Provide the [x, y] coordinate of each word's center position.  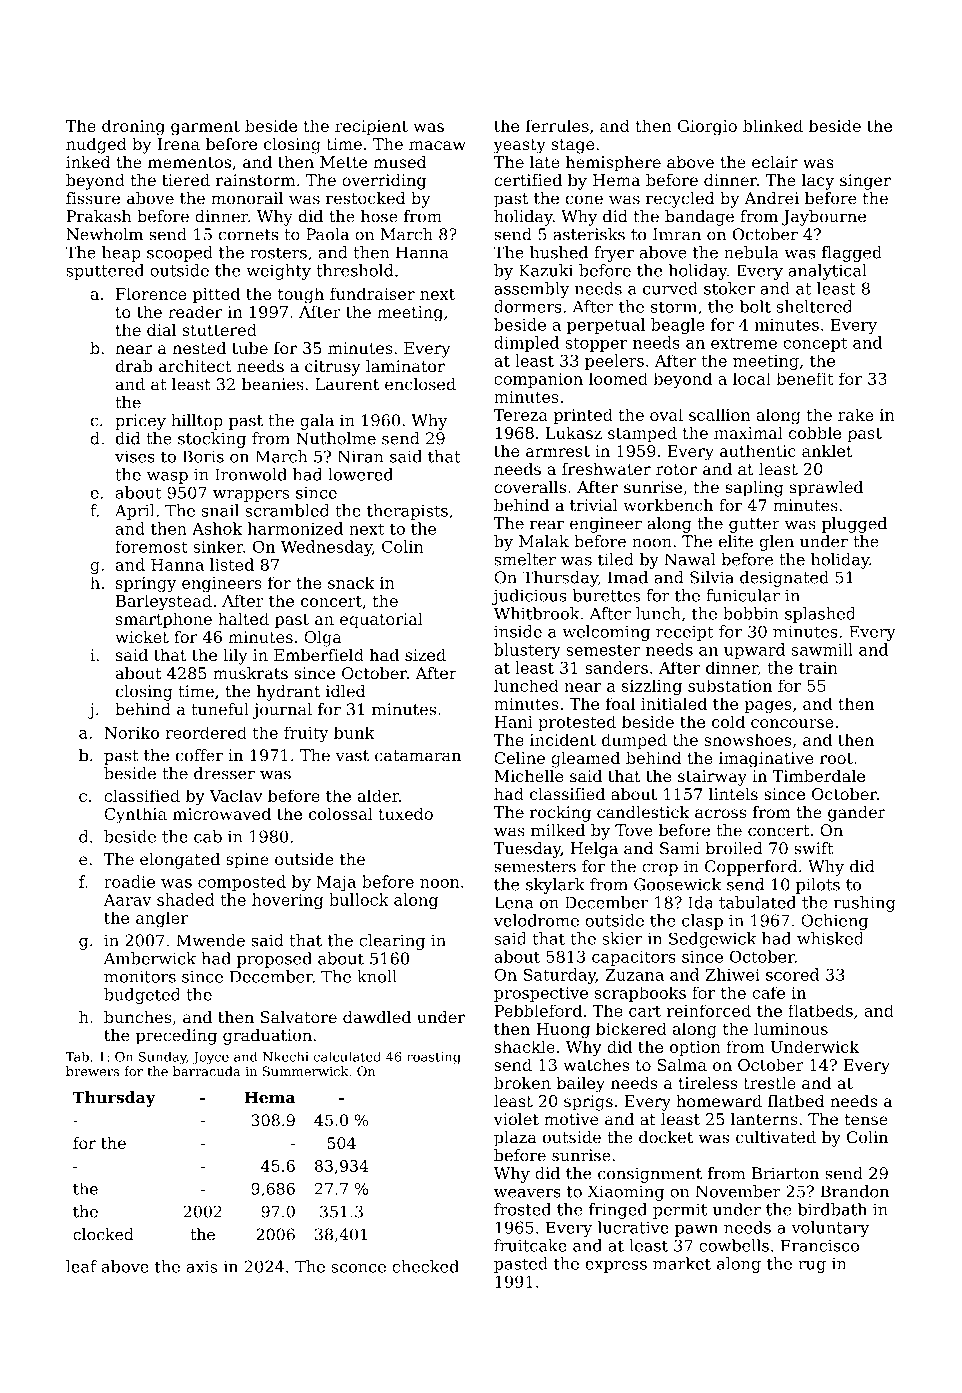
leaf [81, 1266]
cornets [248, 235]
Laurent [347, 384]
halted [243, 618]
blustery [527, 651]
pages [768, 707]
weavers [527, 1193]
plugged [854, 525]
